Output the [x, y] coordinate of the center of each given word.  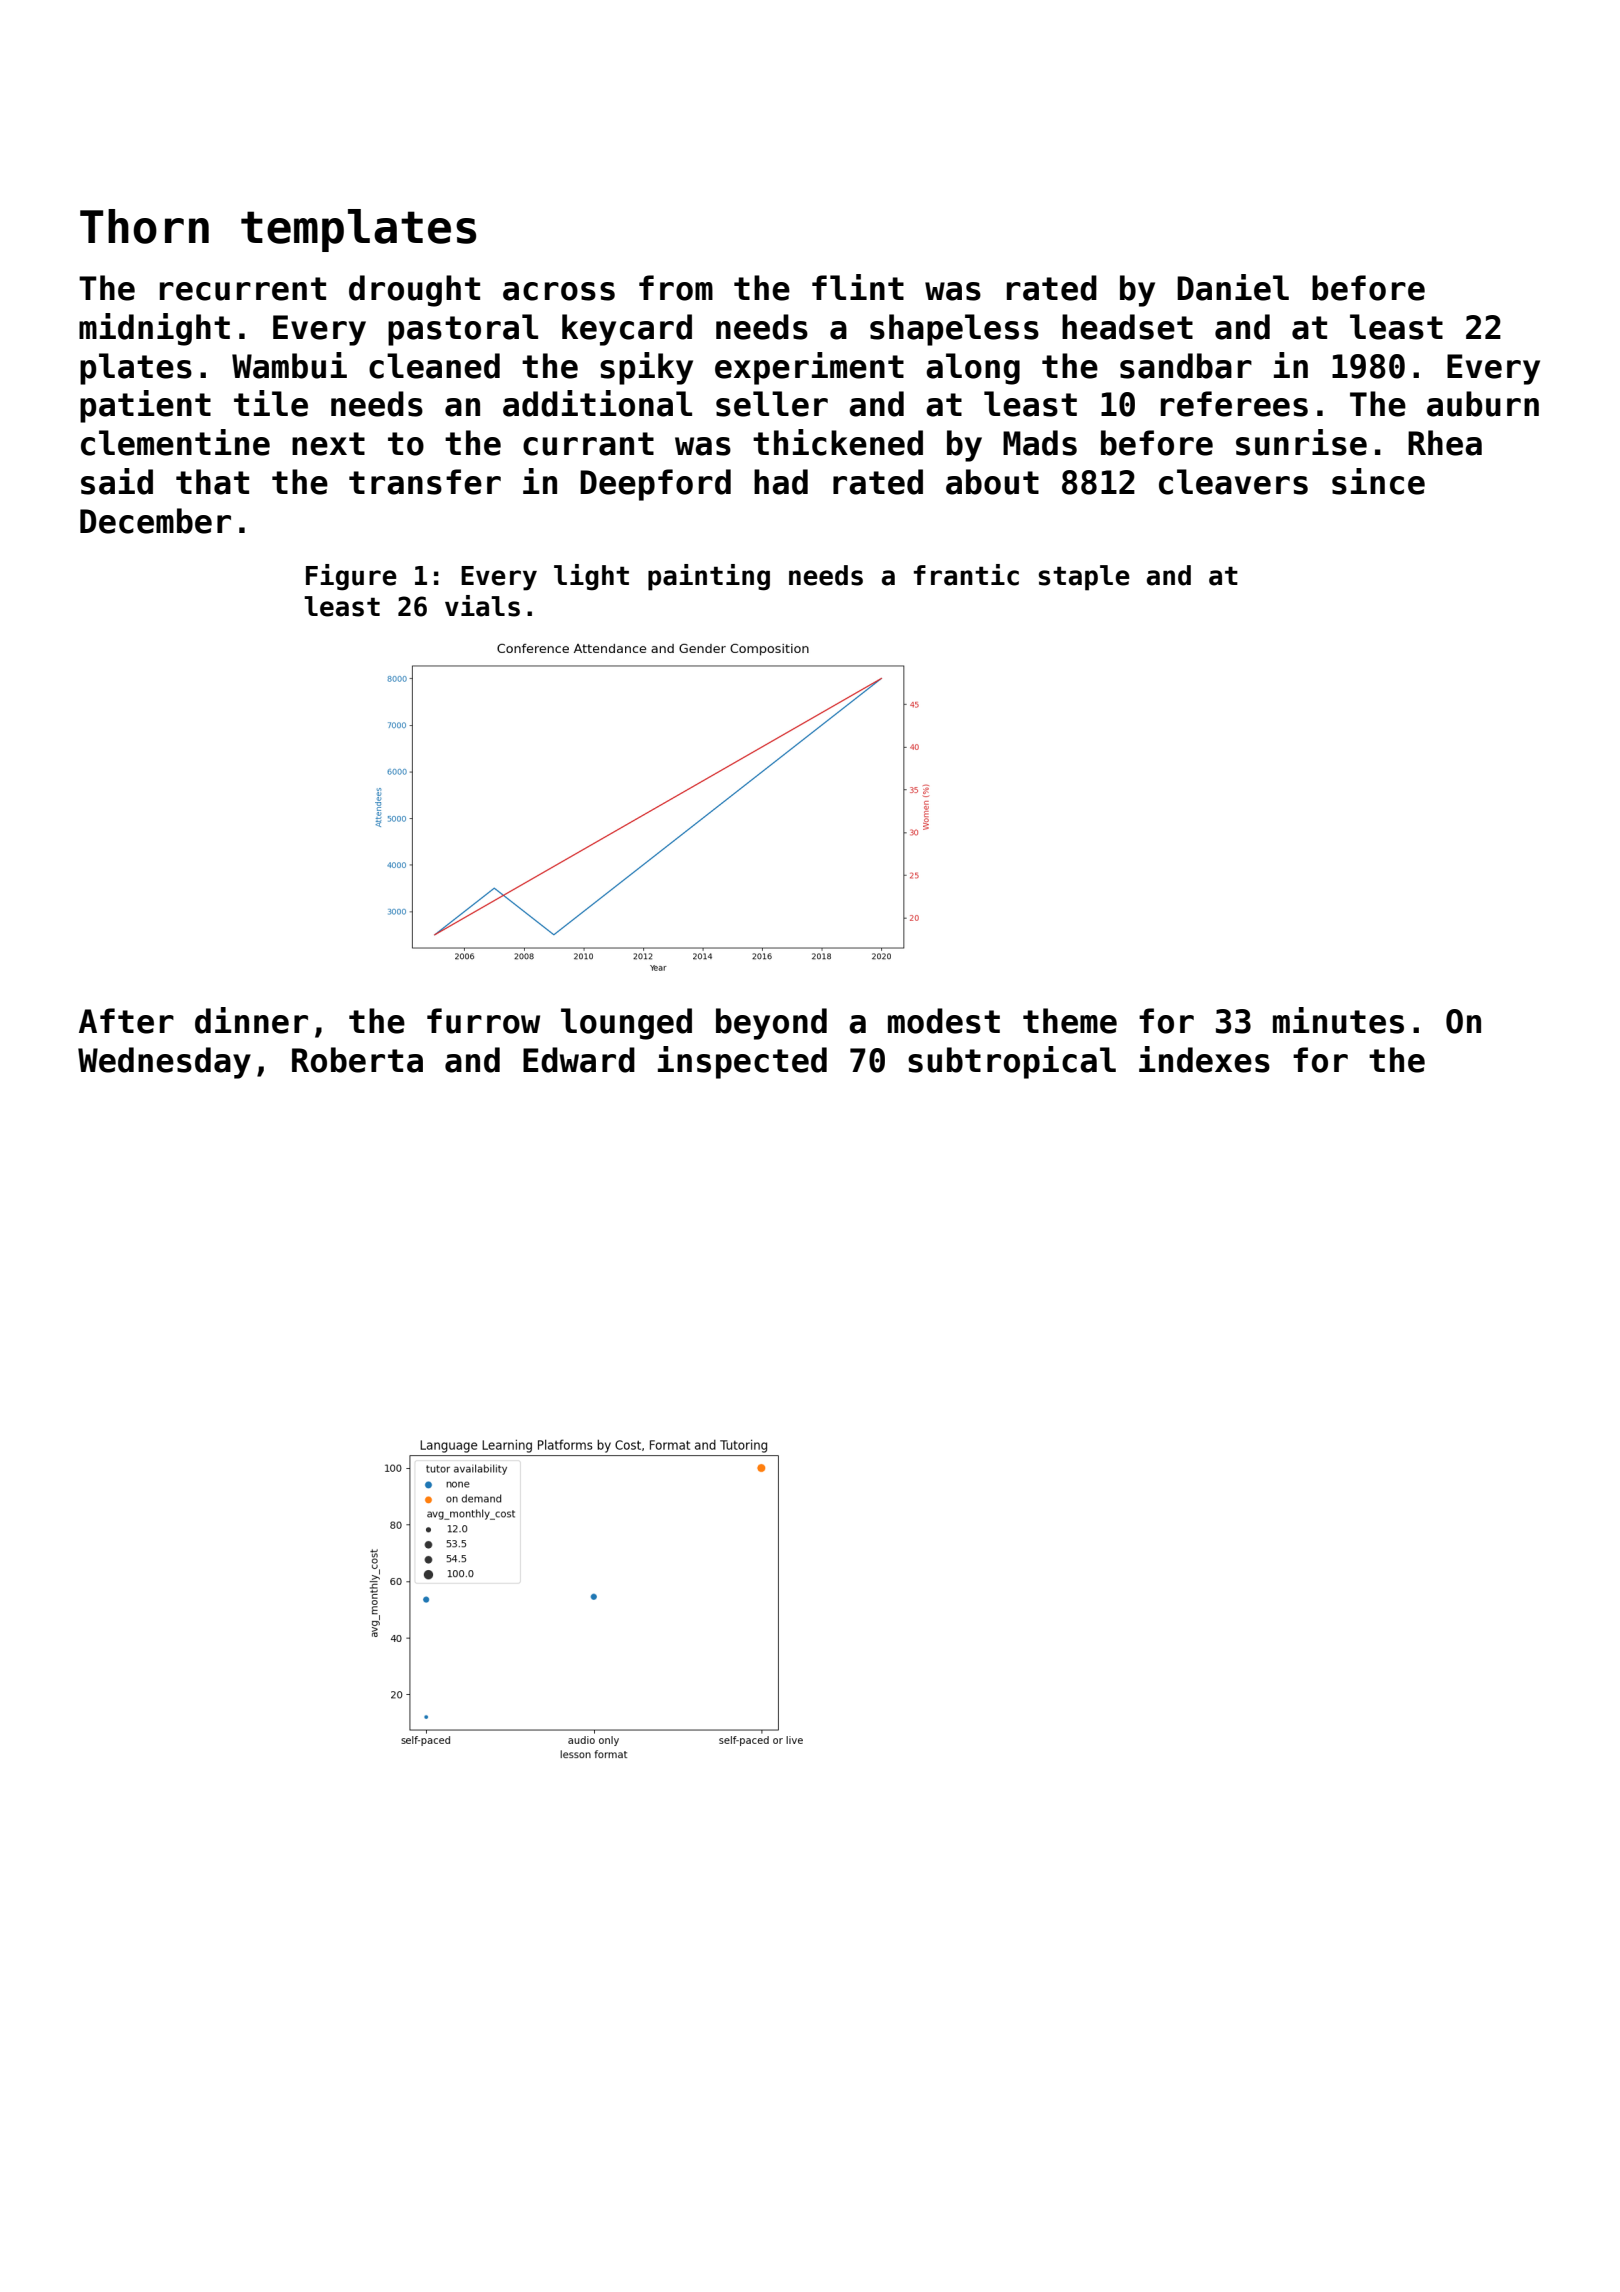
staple [1084, 578]
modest [944, 1021]
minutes [1338, 1020]
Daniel [1233, 287]
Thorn [144, 226]
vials [482, 606]
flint [858, 287]
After [126, 1021]
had [781, 482]
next [328, 444]
